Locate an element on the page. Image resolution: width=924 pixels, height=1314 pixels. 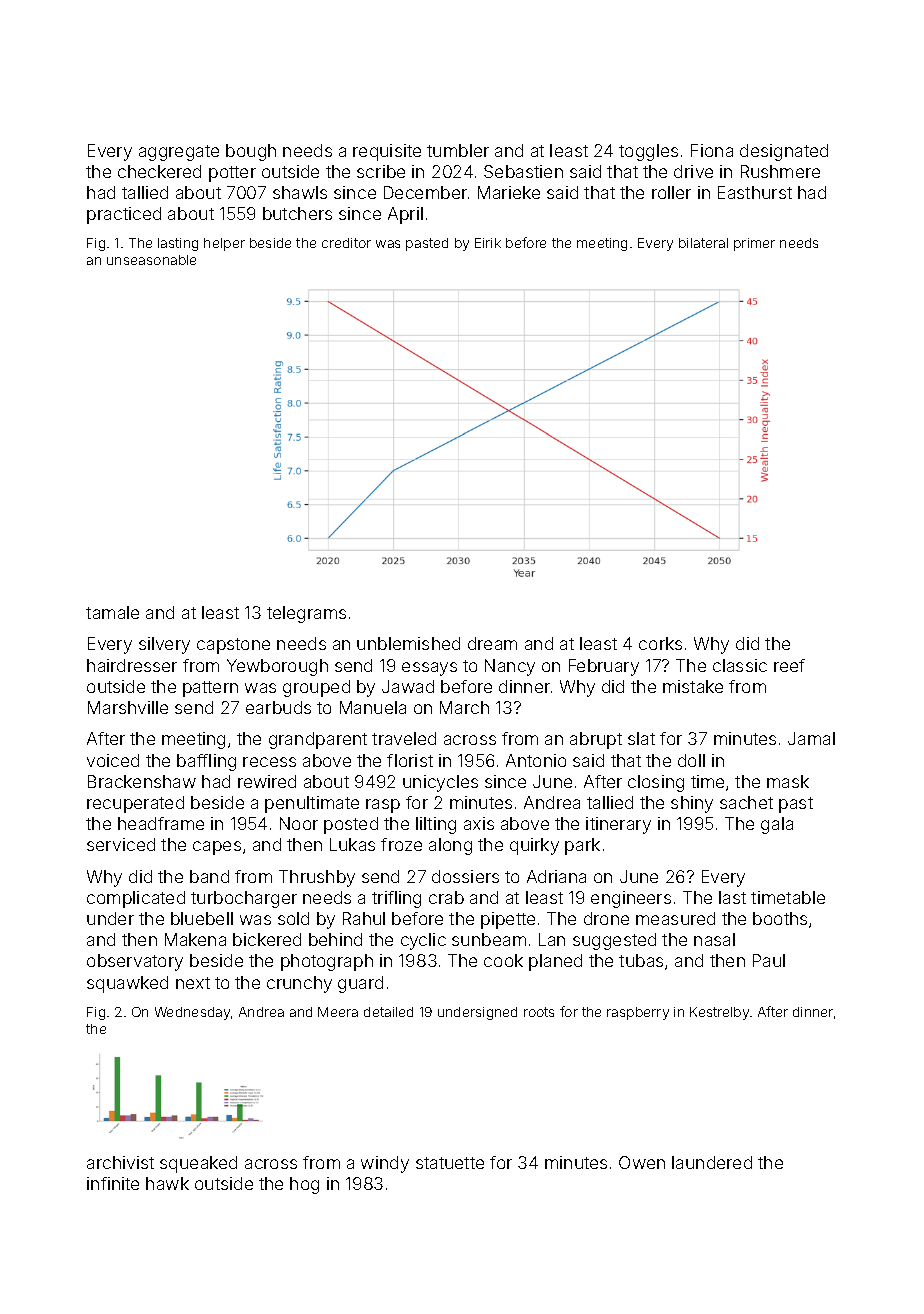
primer is located at coordinates (754, 244).
